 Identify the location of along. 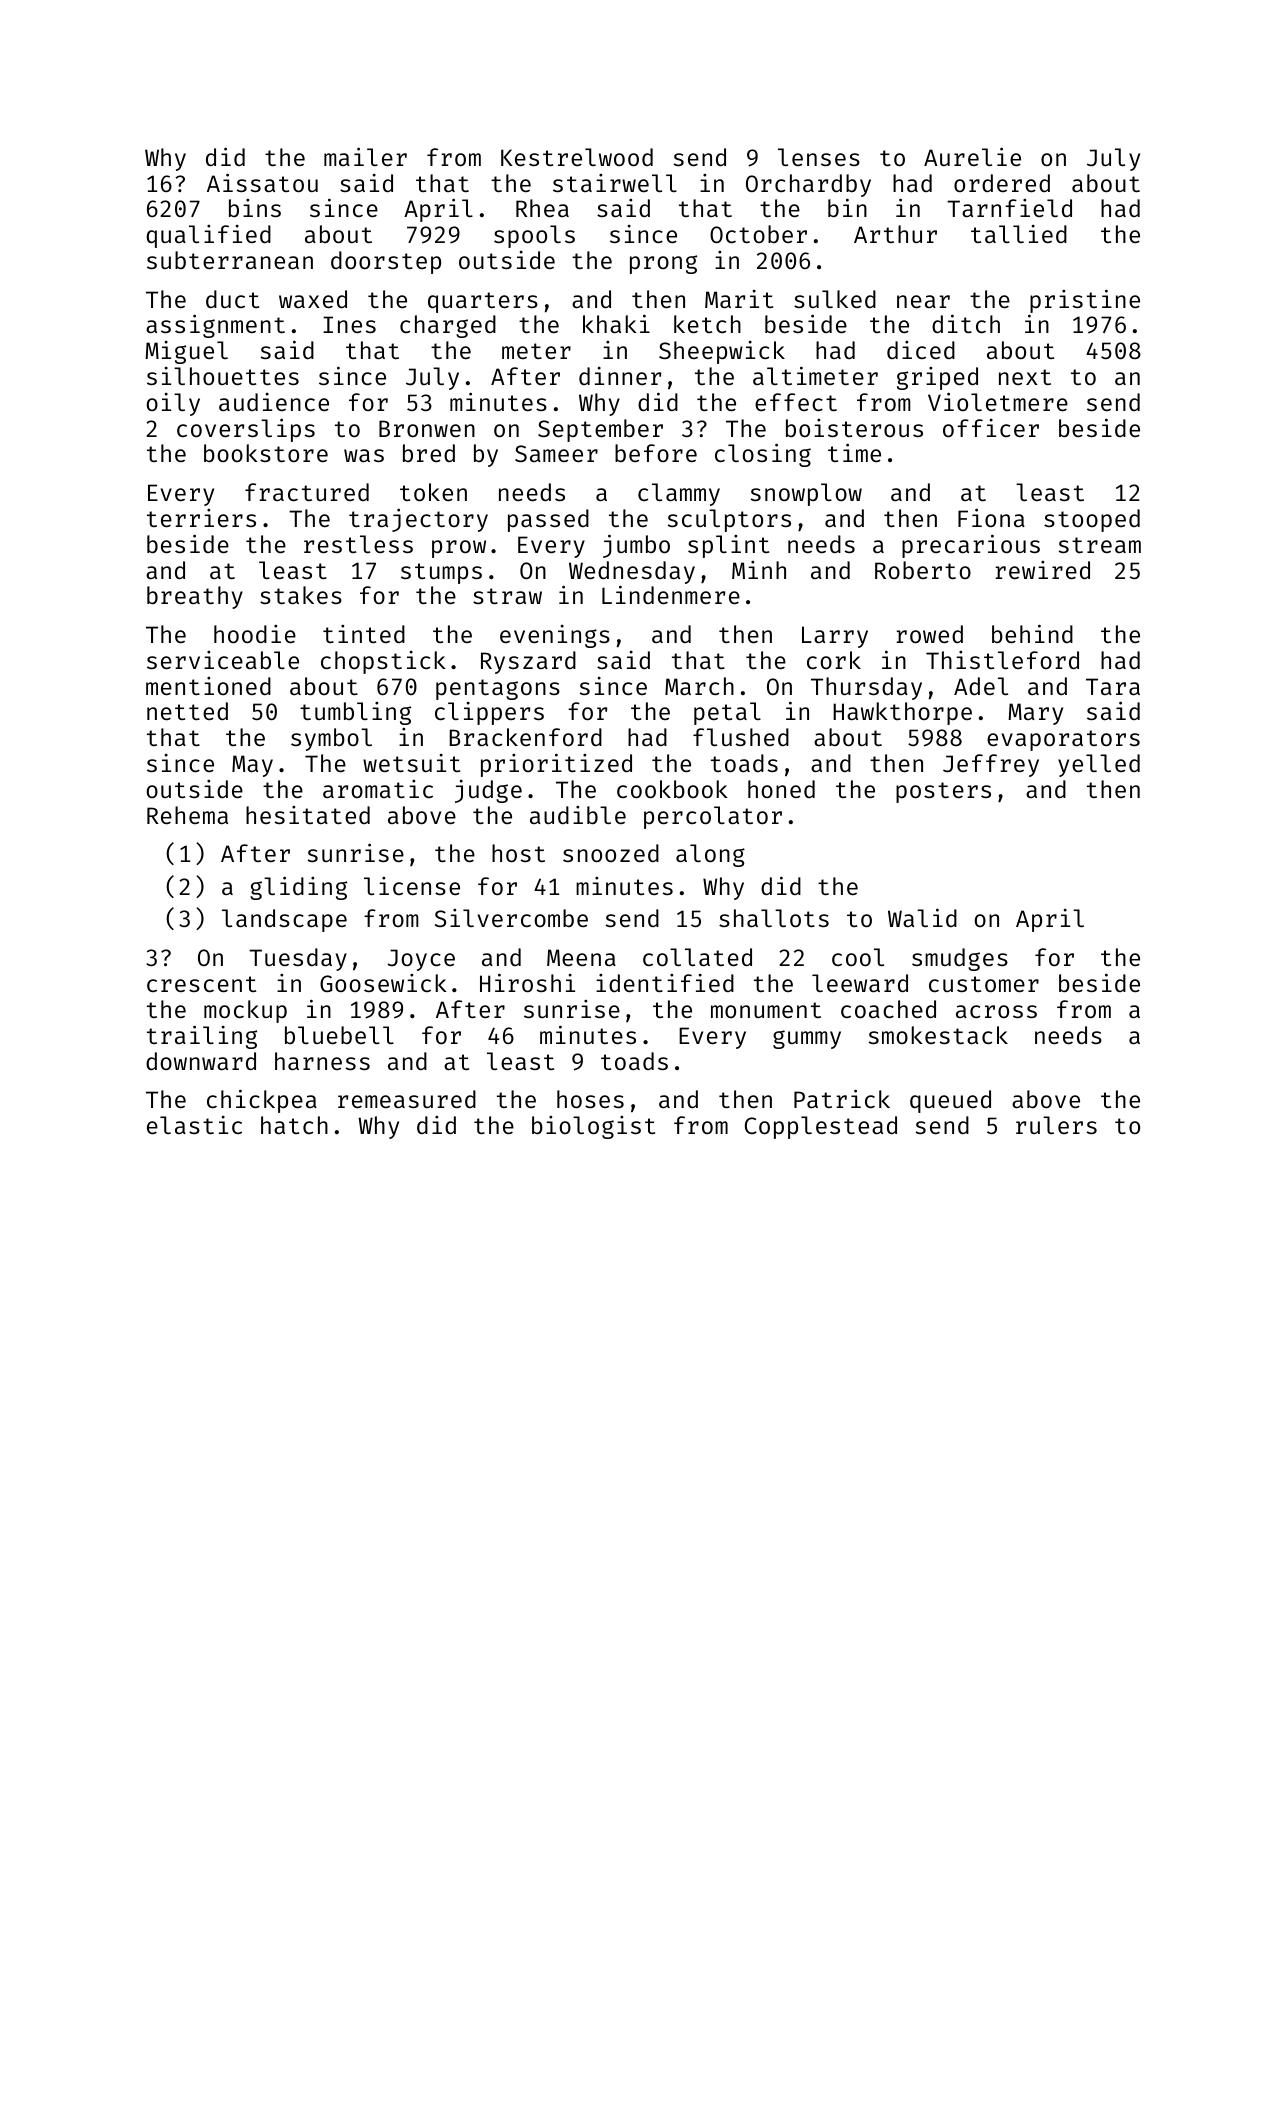
(710, 855).
